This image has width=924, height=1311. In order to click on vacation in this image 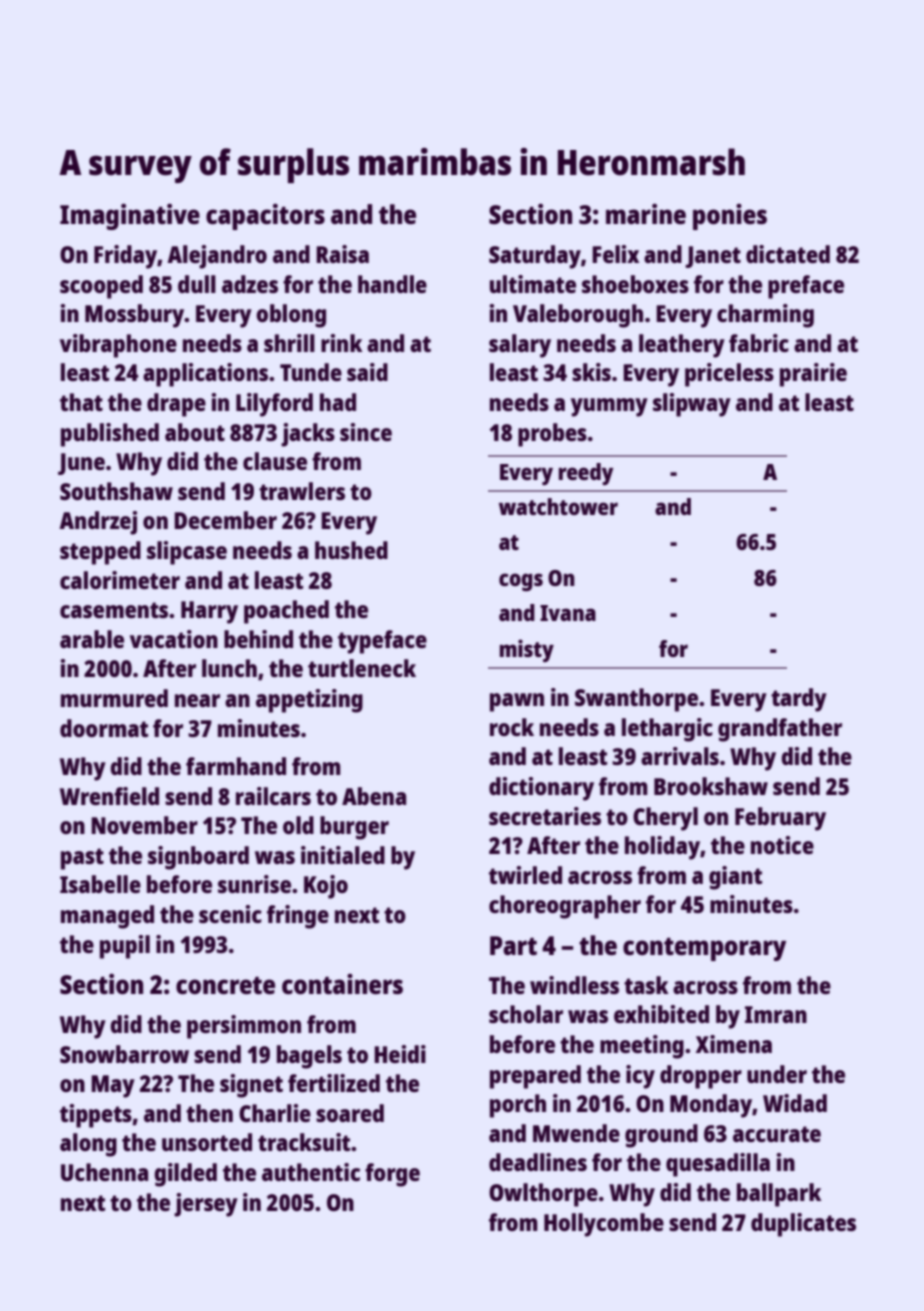, I will do `click(174, 639)`.
